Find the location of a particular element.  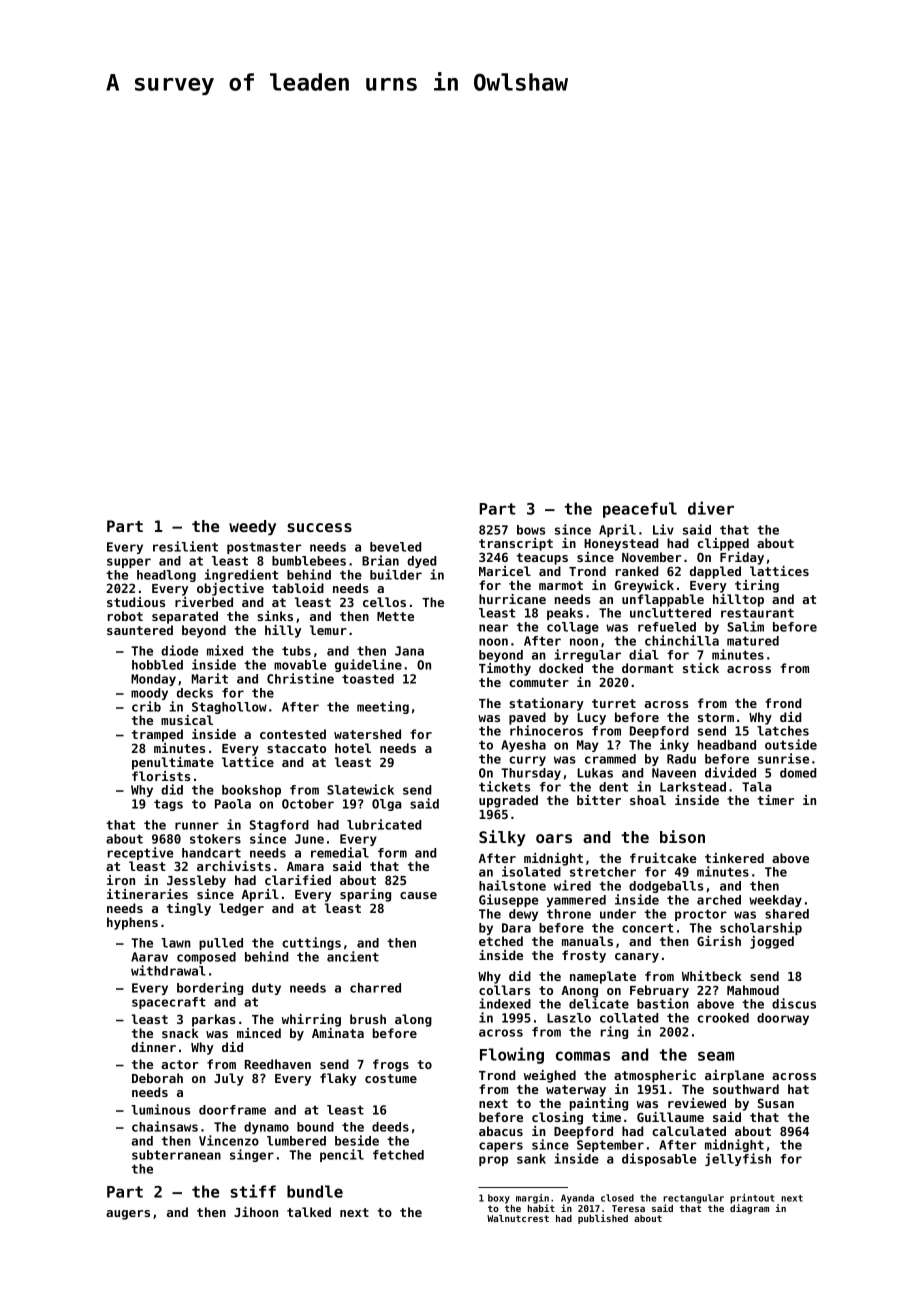

augers is located at coordinates (128, 1215).
